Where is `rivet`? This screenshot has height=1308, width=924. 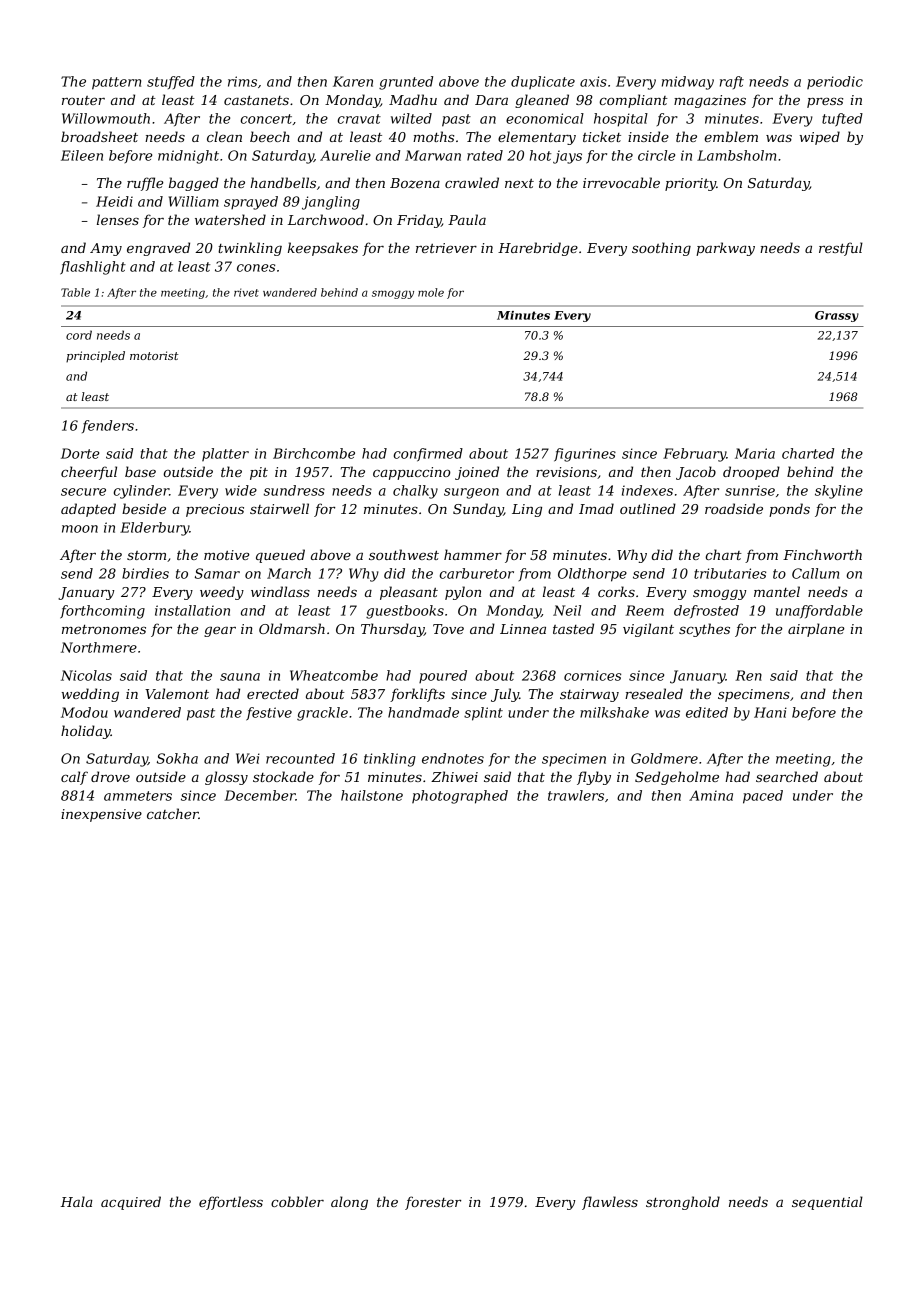
rivet is located at coordinates (246, 292).
